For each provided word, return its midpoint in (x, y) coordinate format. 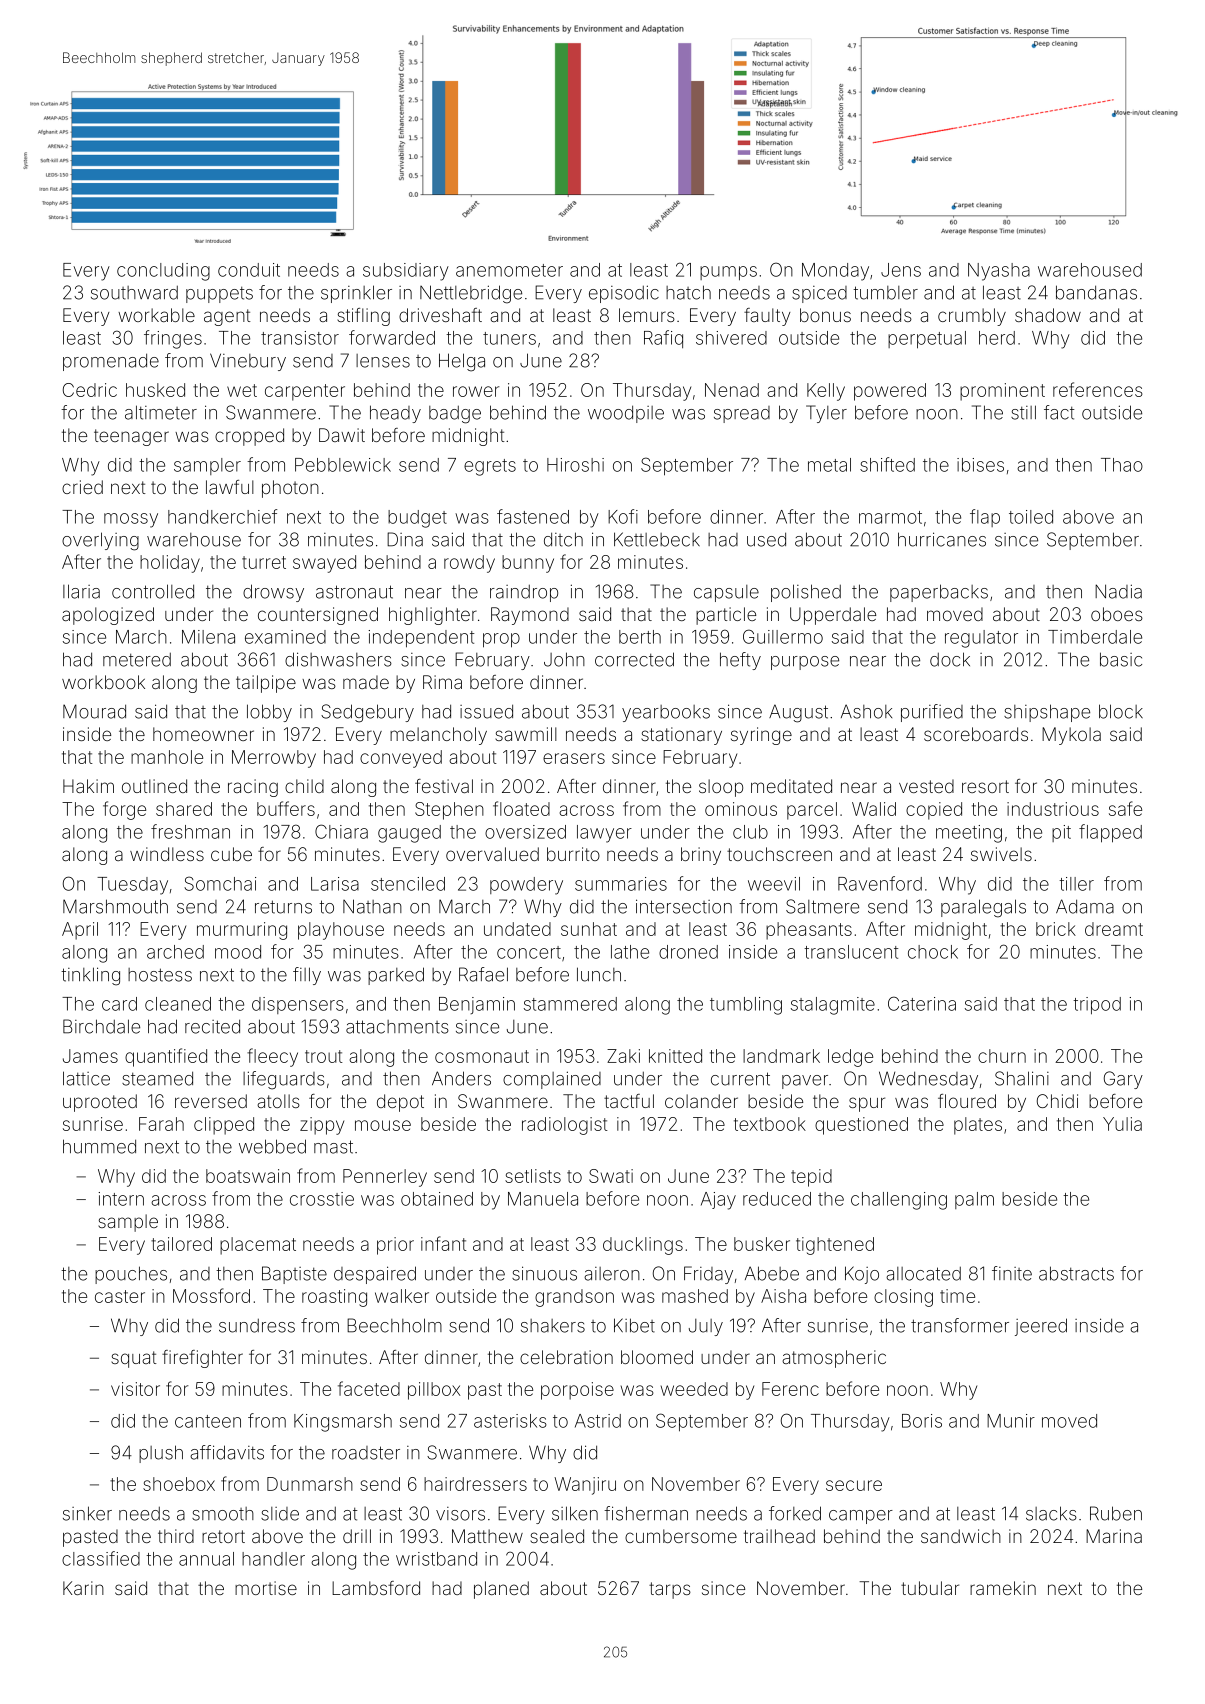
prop (501, 640)
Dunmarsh (310, 1484)
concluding (163, 272)
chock (933, 952)
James (90, 1056)
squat (134, 1359)
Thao (1122, 465)
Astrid (598, 1421)
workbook (103, 682)
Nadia (1118, 591)
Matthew (487, 1536)
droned (688, 952)
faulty (767, 317)
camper (861, 1517)
